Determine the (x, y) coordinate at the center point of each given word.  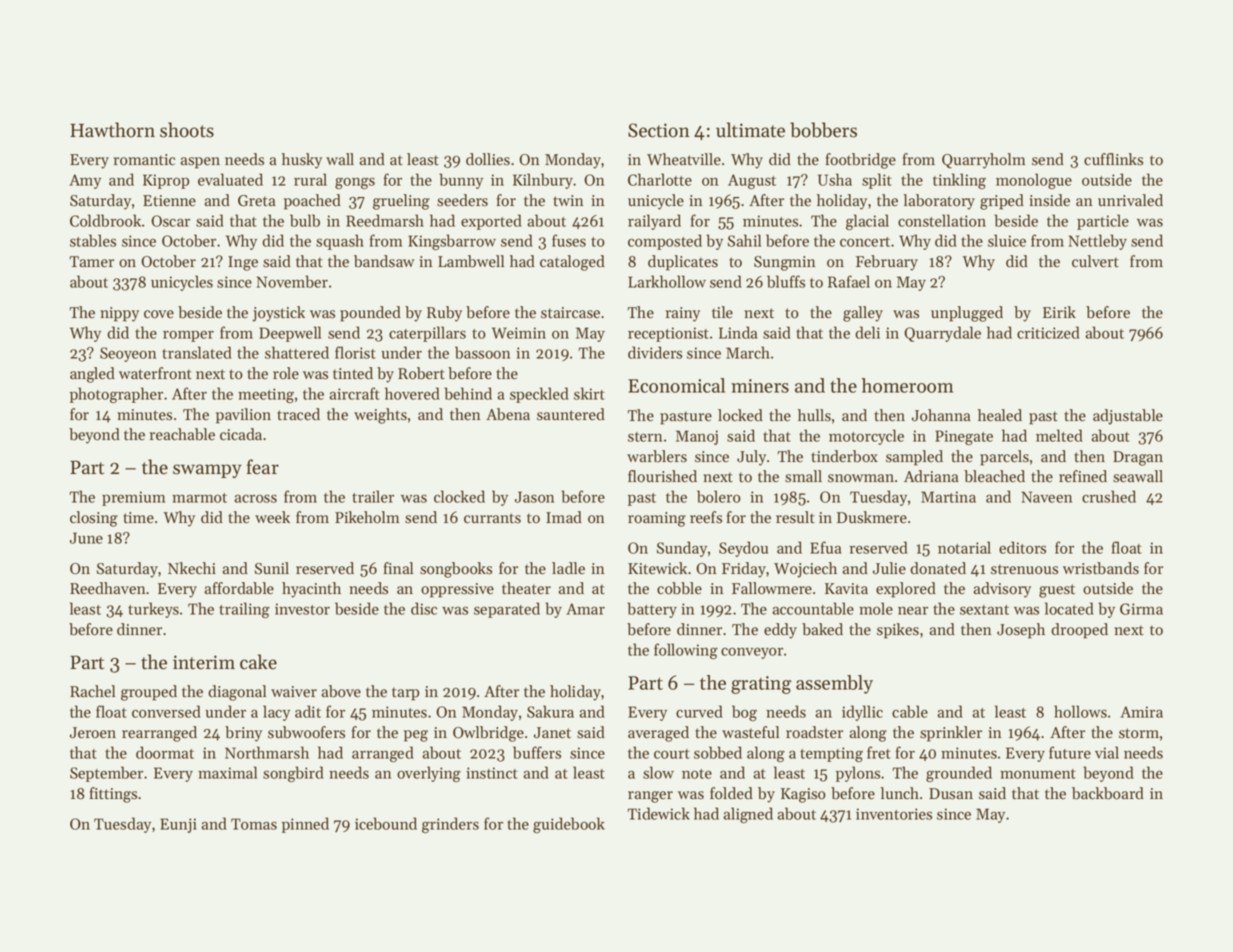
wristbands (1101, 568)
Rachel (92, 691)
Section (659, 130)
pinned (305, 825)
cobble (679, 588)
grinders (450, 825)
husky (302, 161)
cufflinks (1113, 159)
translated (197, 352)
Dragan (1138, 458)
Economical (676, 385)
